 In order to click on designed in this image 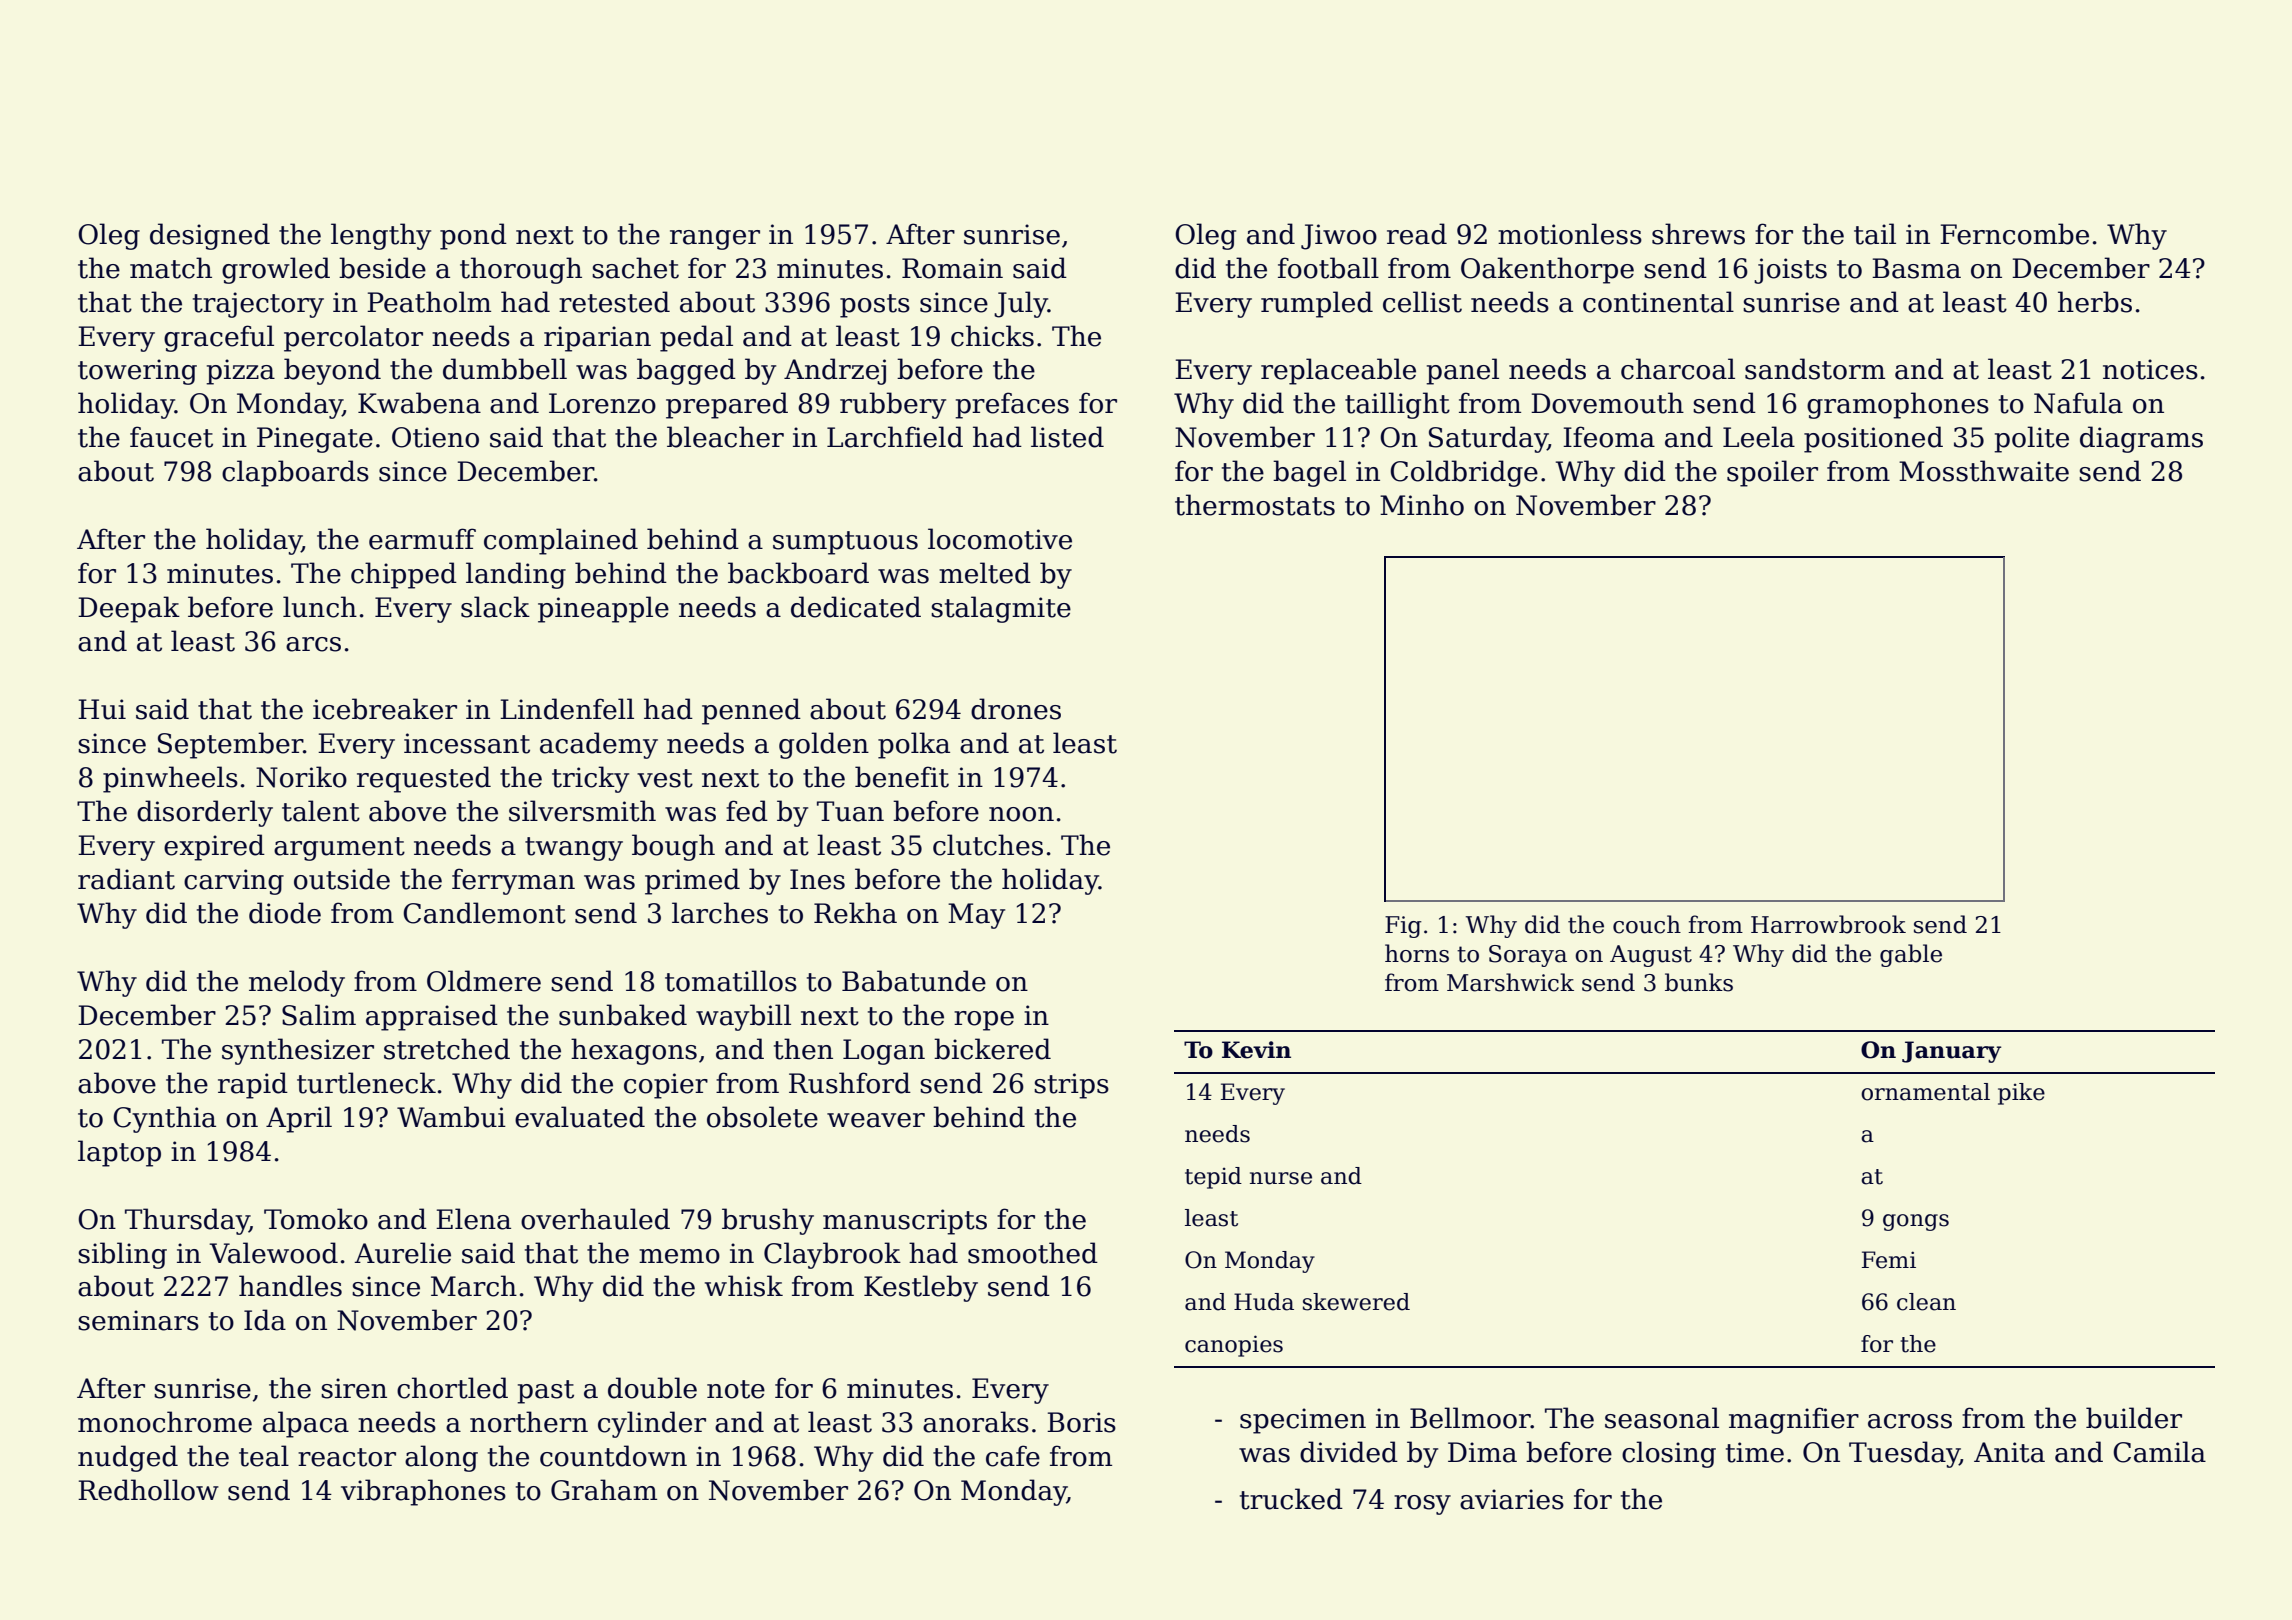, I will do `click(210, 236)`.
